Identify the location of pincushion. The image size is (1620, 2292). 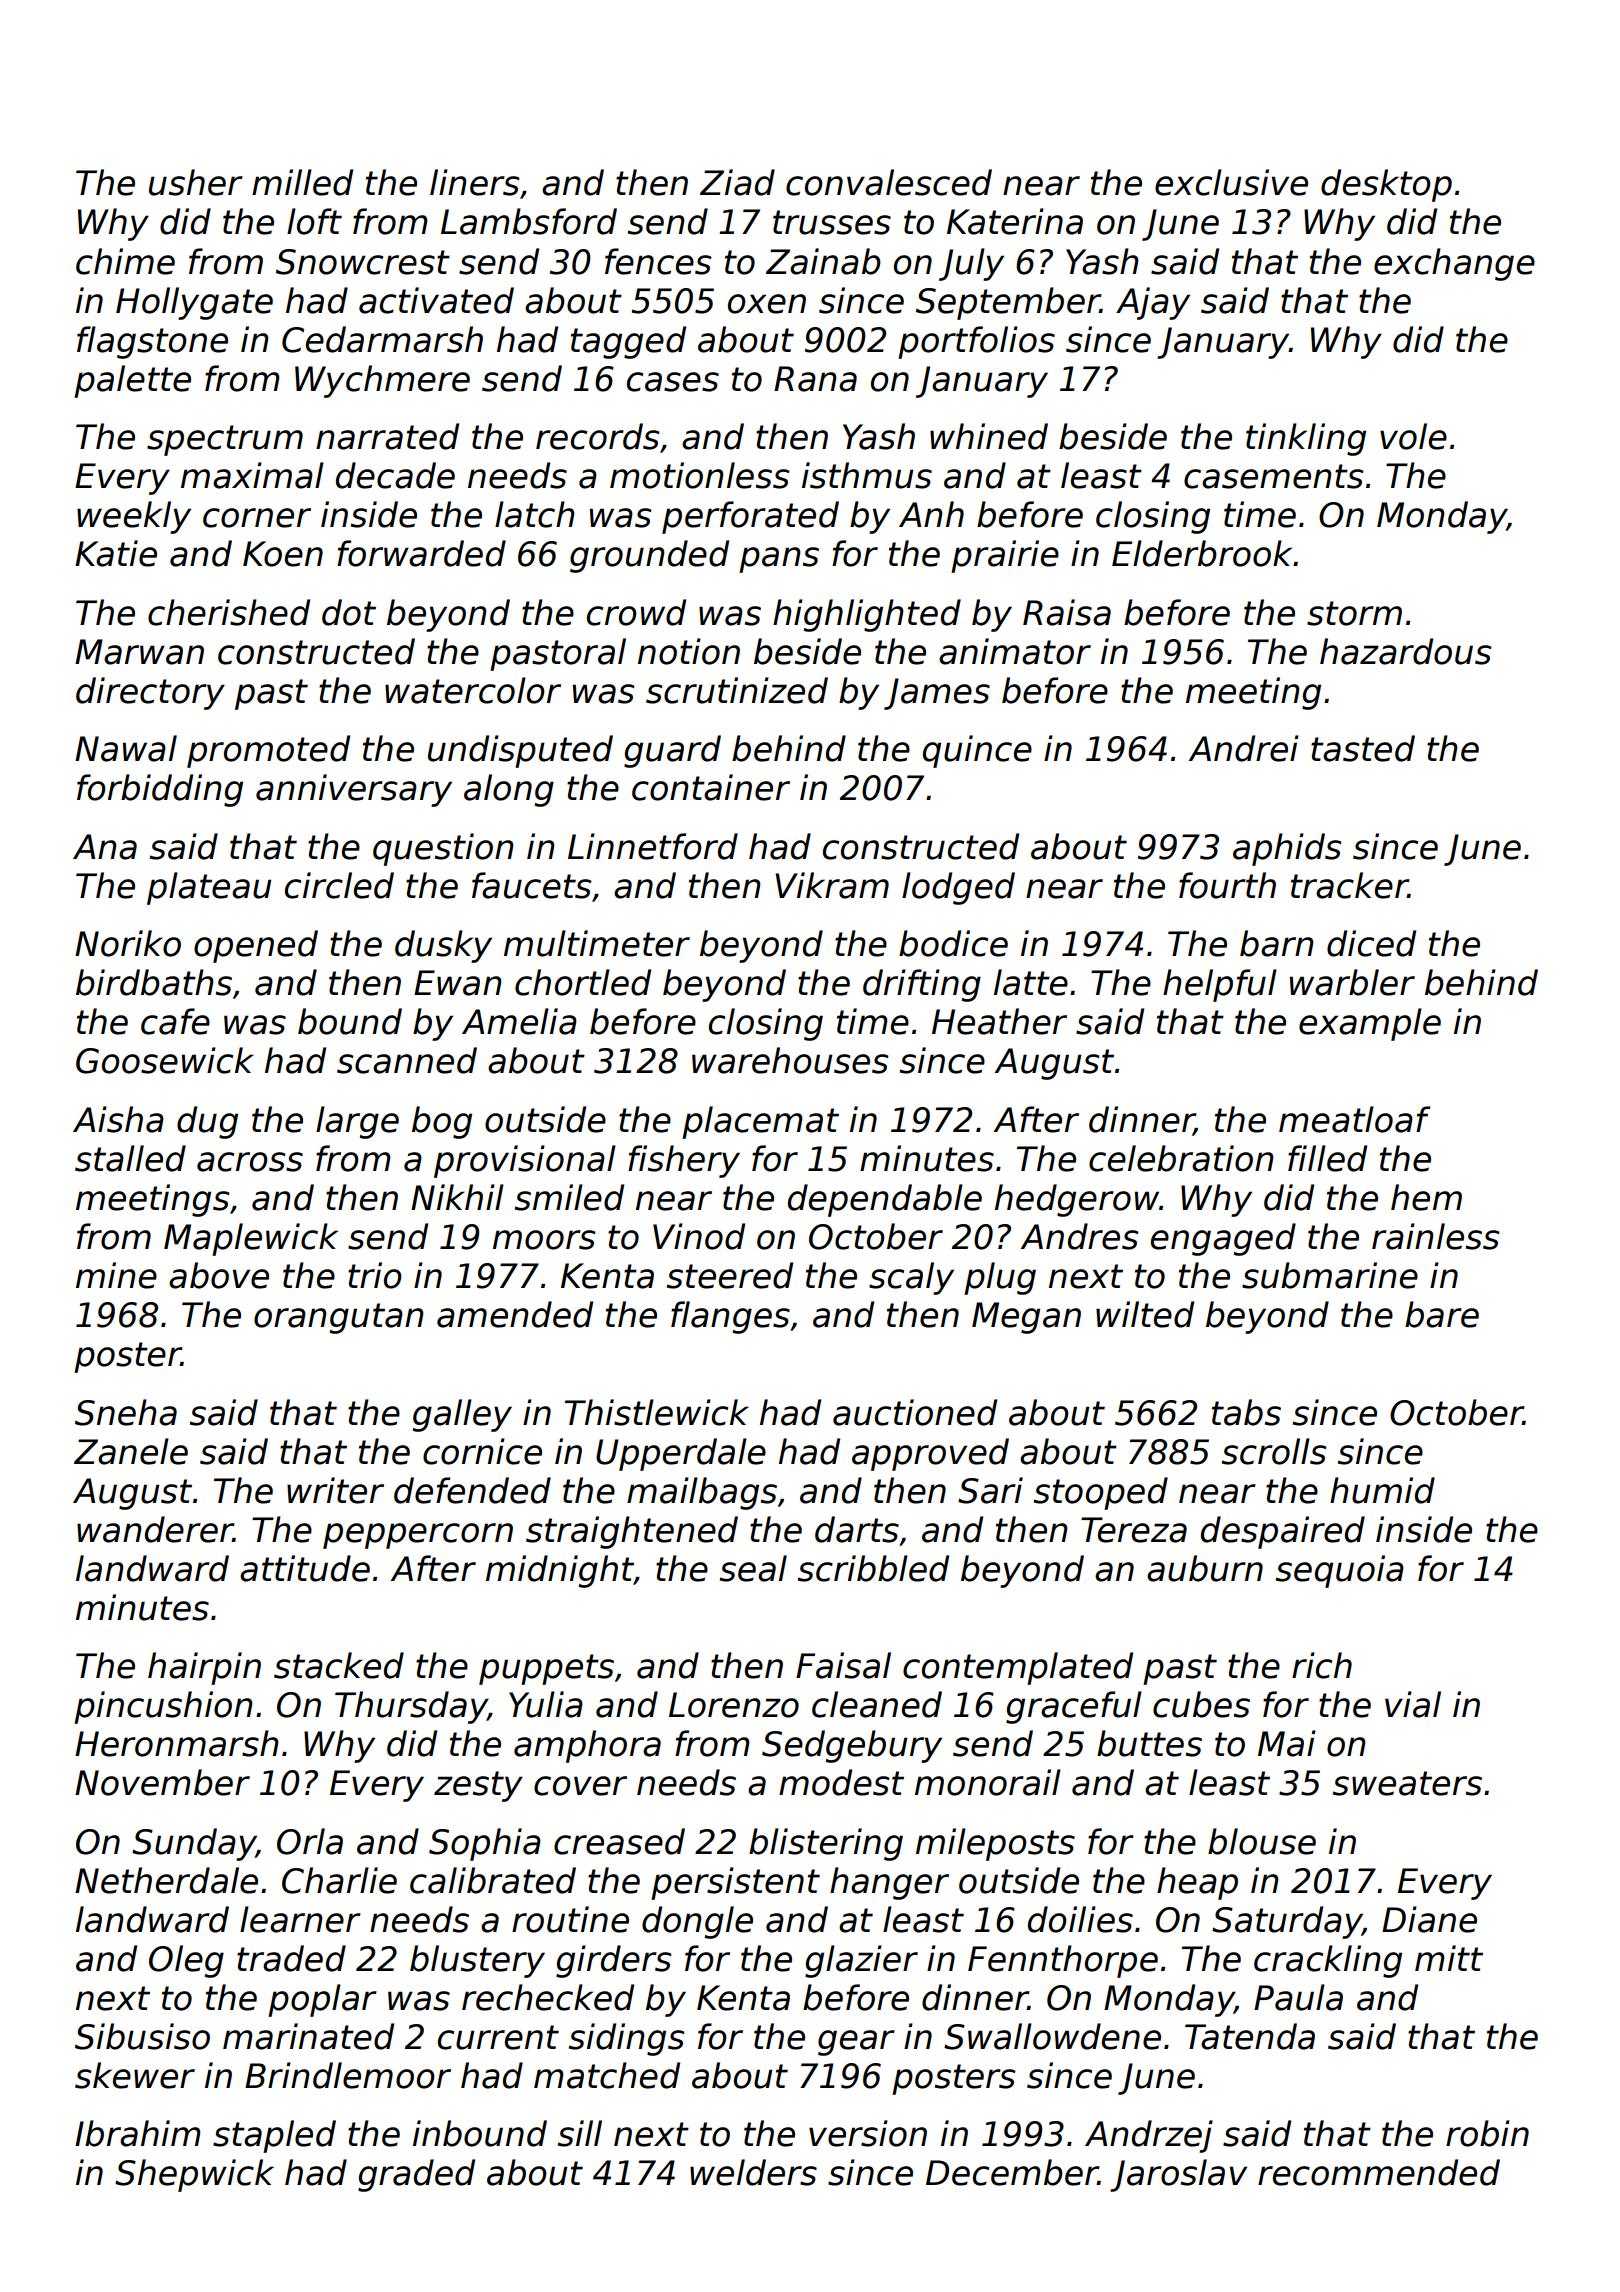
(163, 1707).
